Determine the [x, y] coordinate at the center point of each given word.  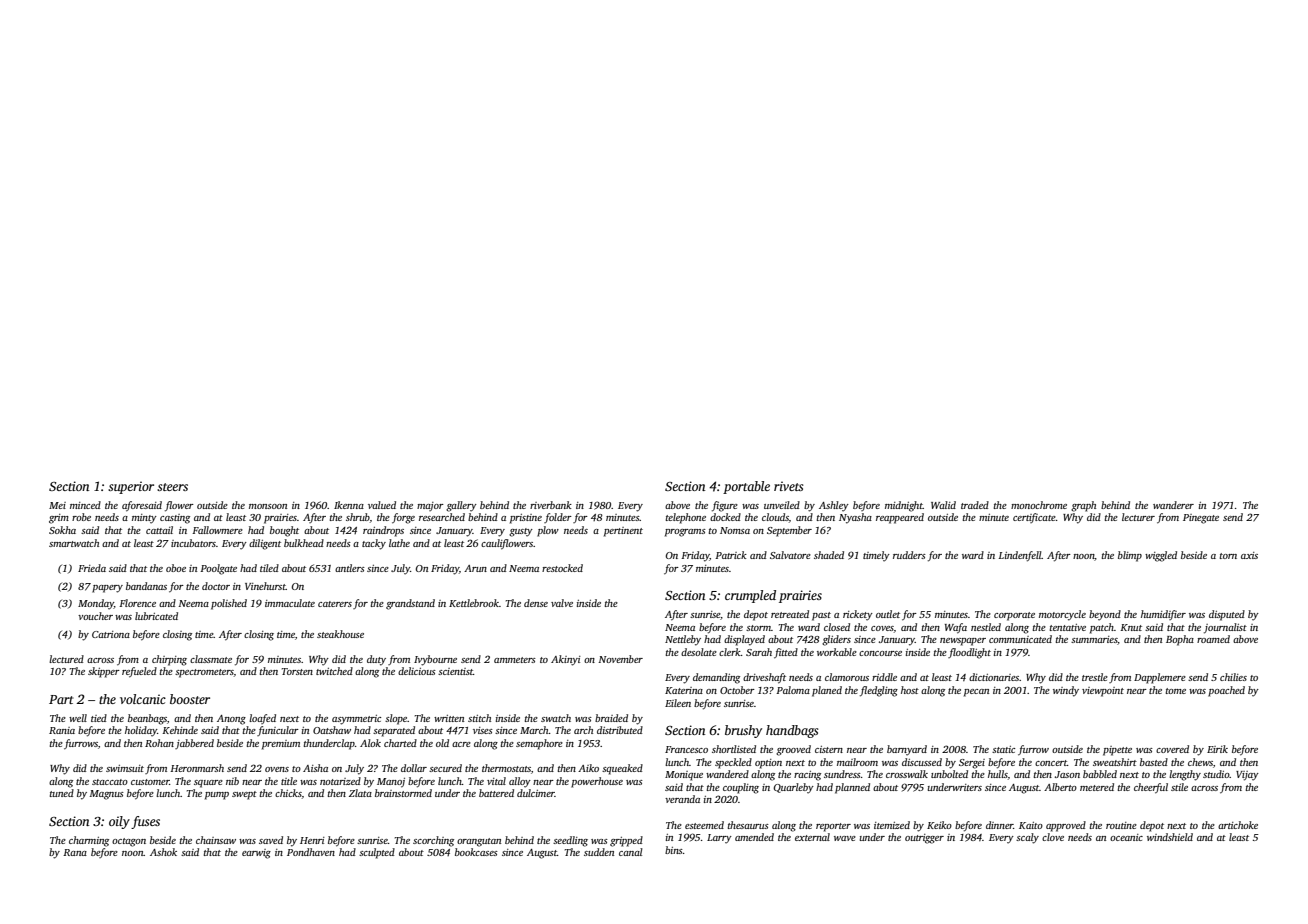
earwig [256, 854]
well [78, 718]
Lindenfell [1020, 556]
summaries [1094, 640]
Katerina [684, 690]
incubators [193, 543]
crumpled [750, 596]
